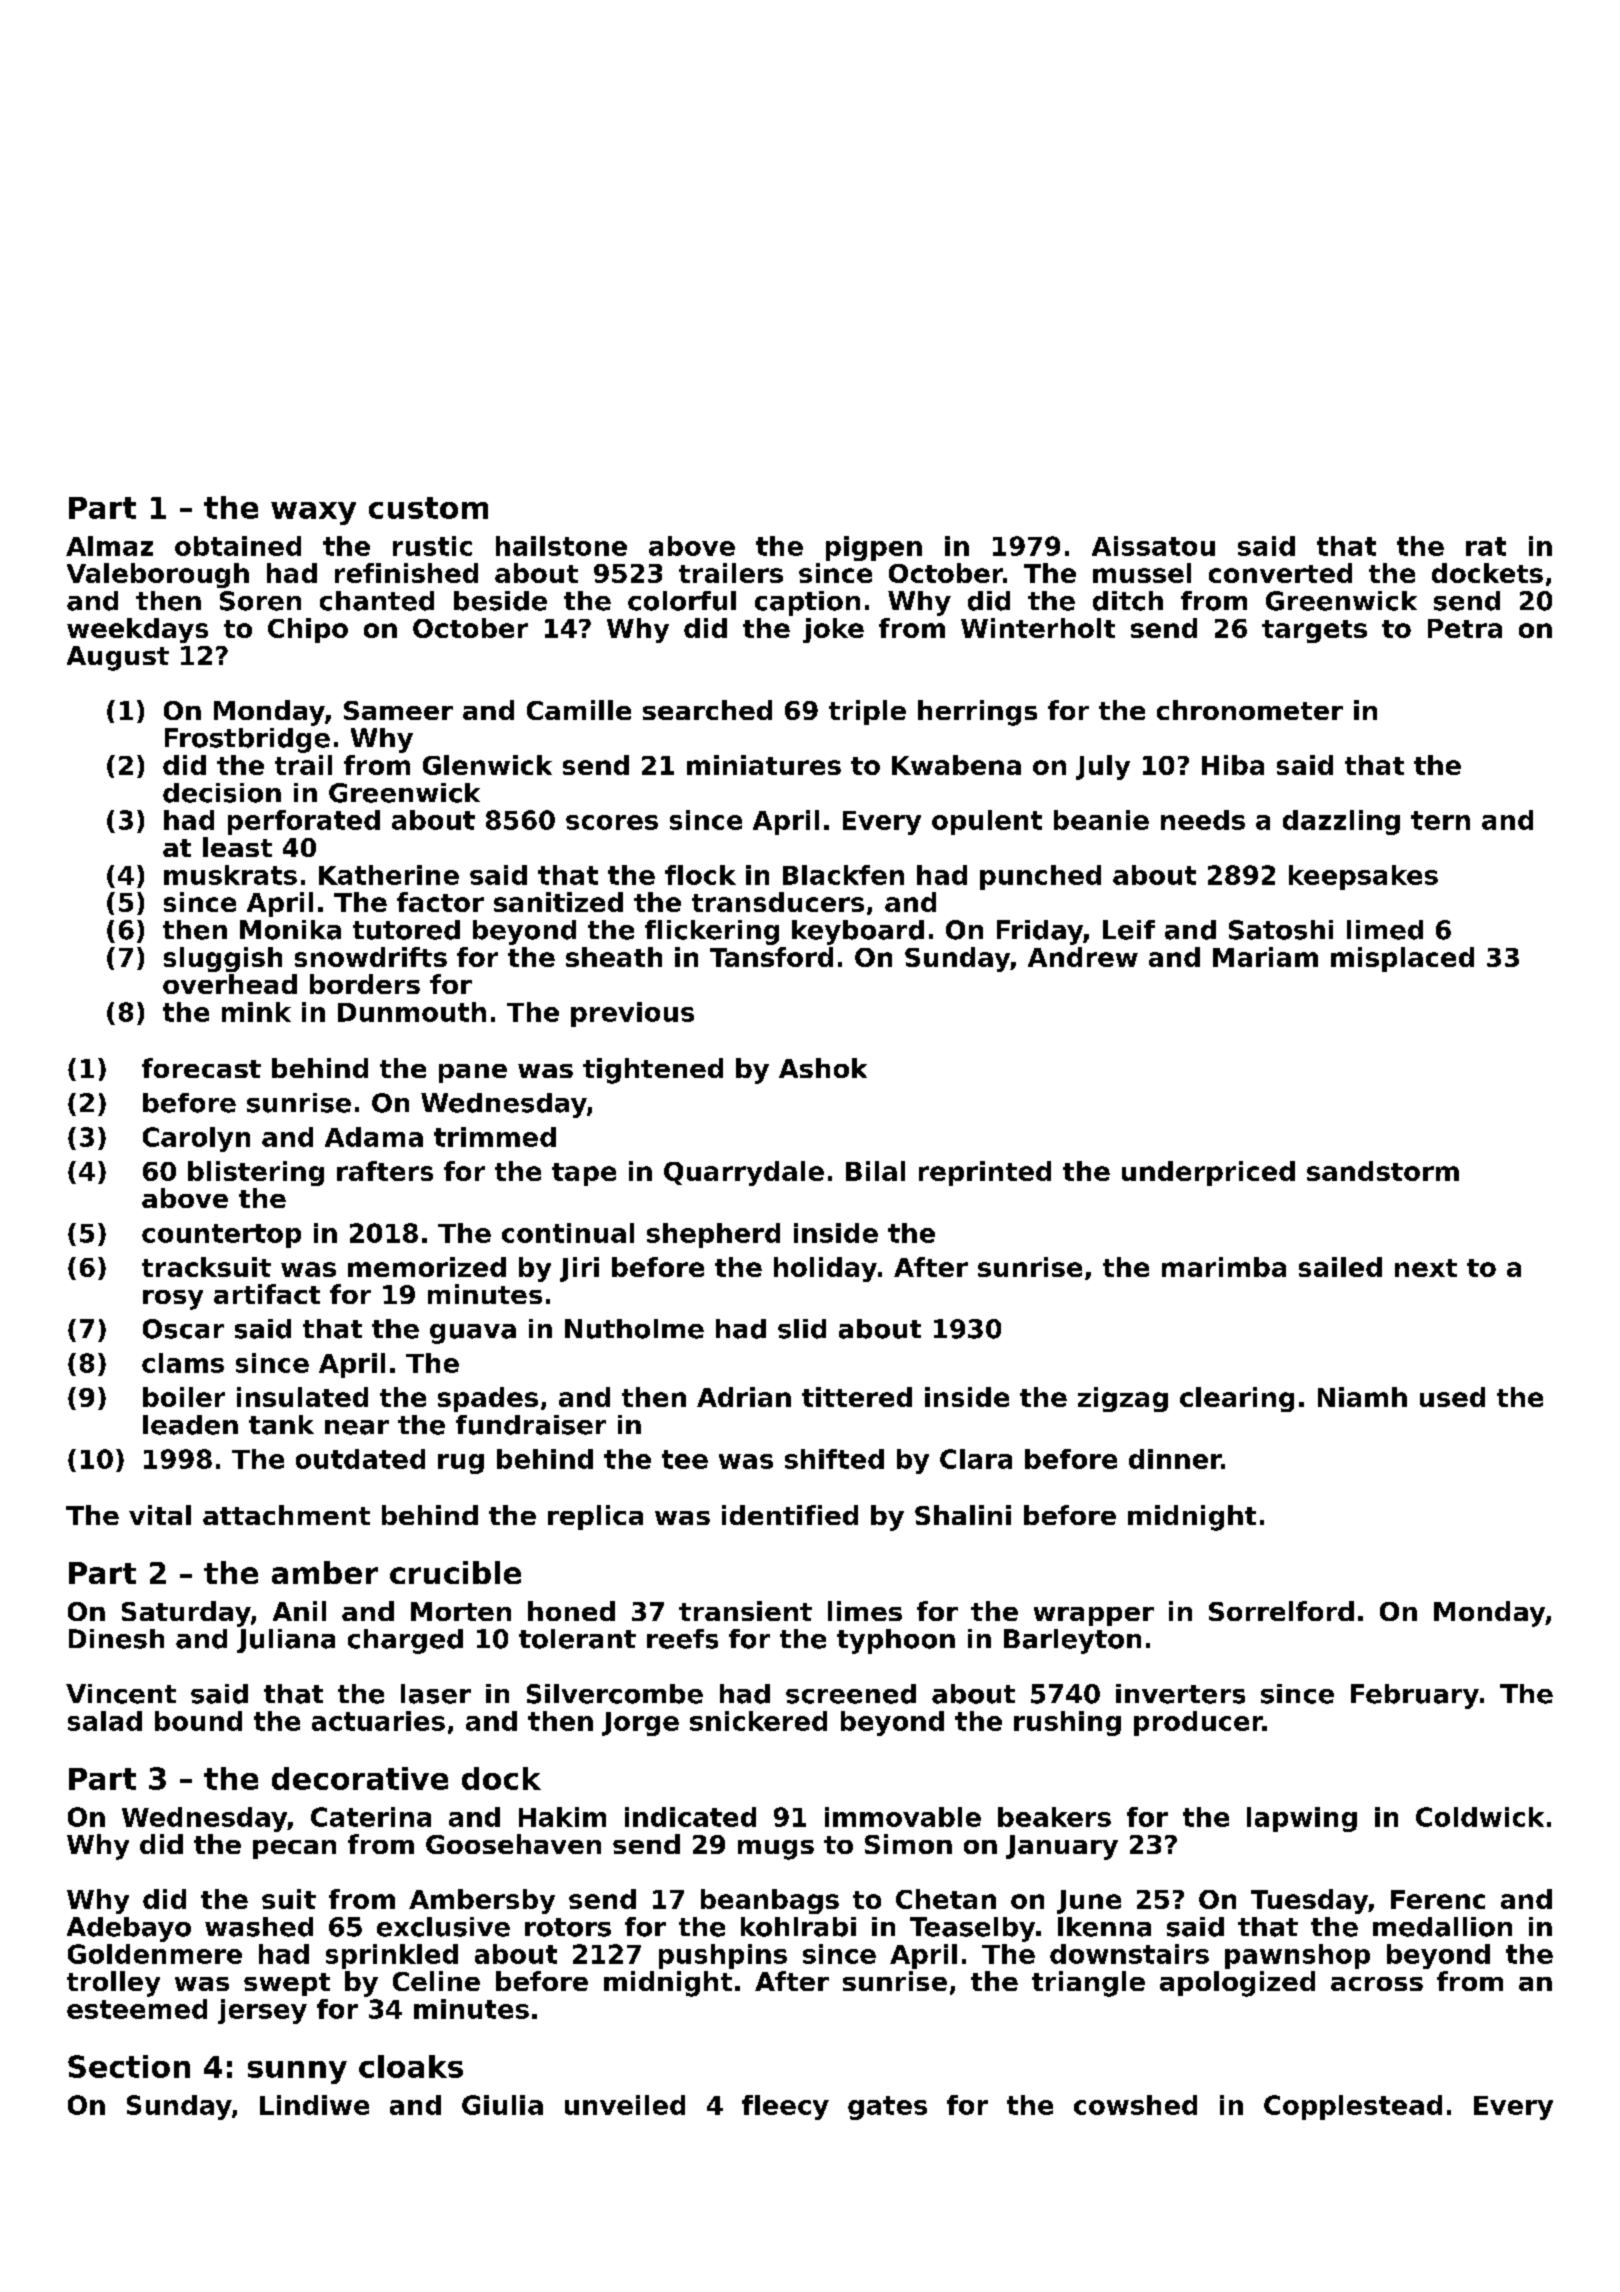  I want to click on colorful, so click(682, 601).
